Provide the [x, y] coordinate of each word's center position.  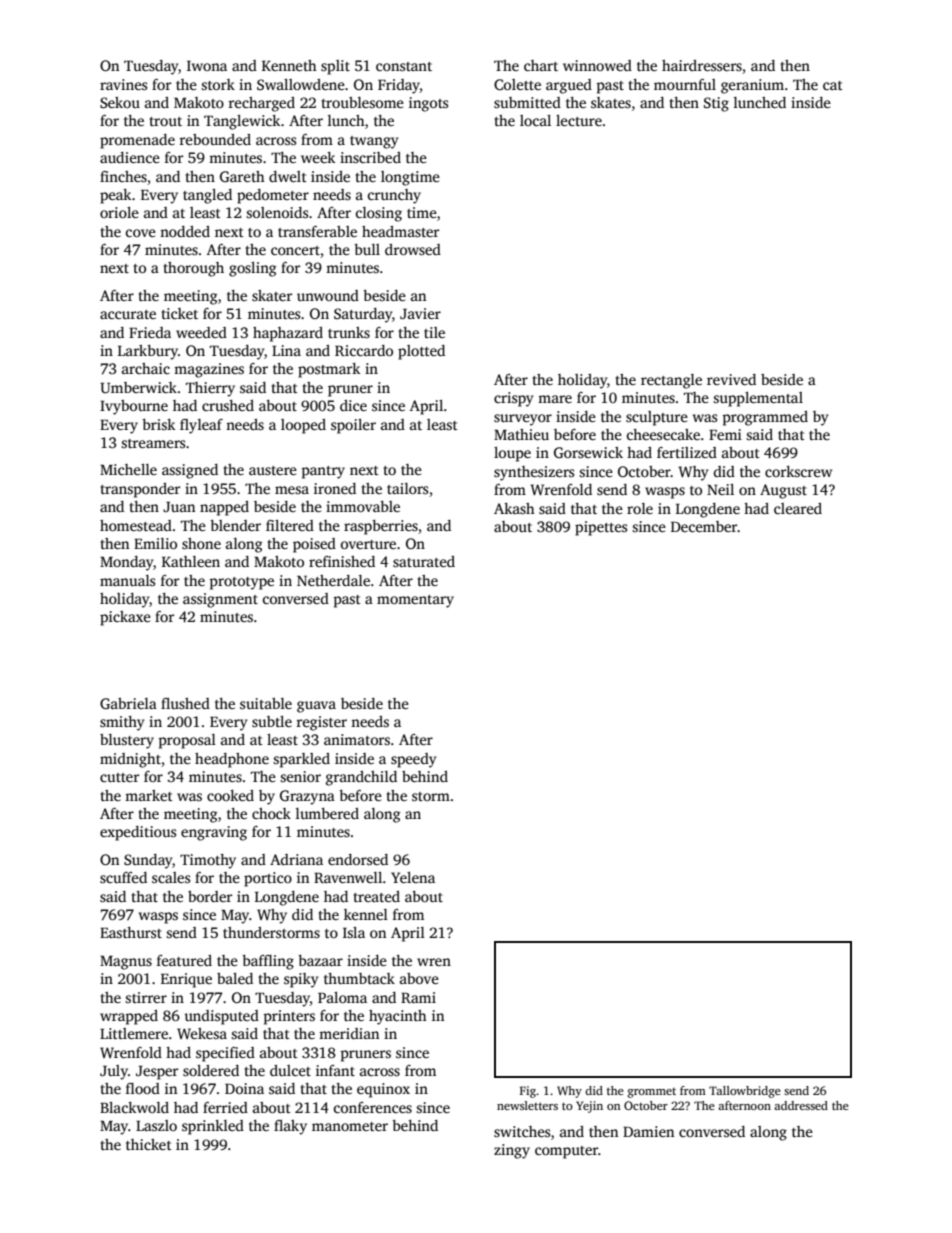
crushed [228, 405]
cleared [798, 508]
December [704, 526]
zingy [512, 1151]
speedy [413, 760]
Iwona [207, 66]
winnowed [597, 65]
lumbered [327, 813]
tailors [407, 488]
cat [833, 85]
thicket [149, 1144]
